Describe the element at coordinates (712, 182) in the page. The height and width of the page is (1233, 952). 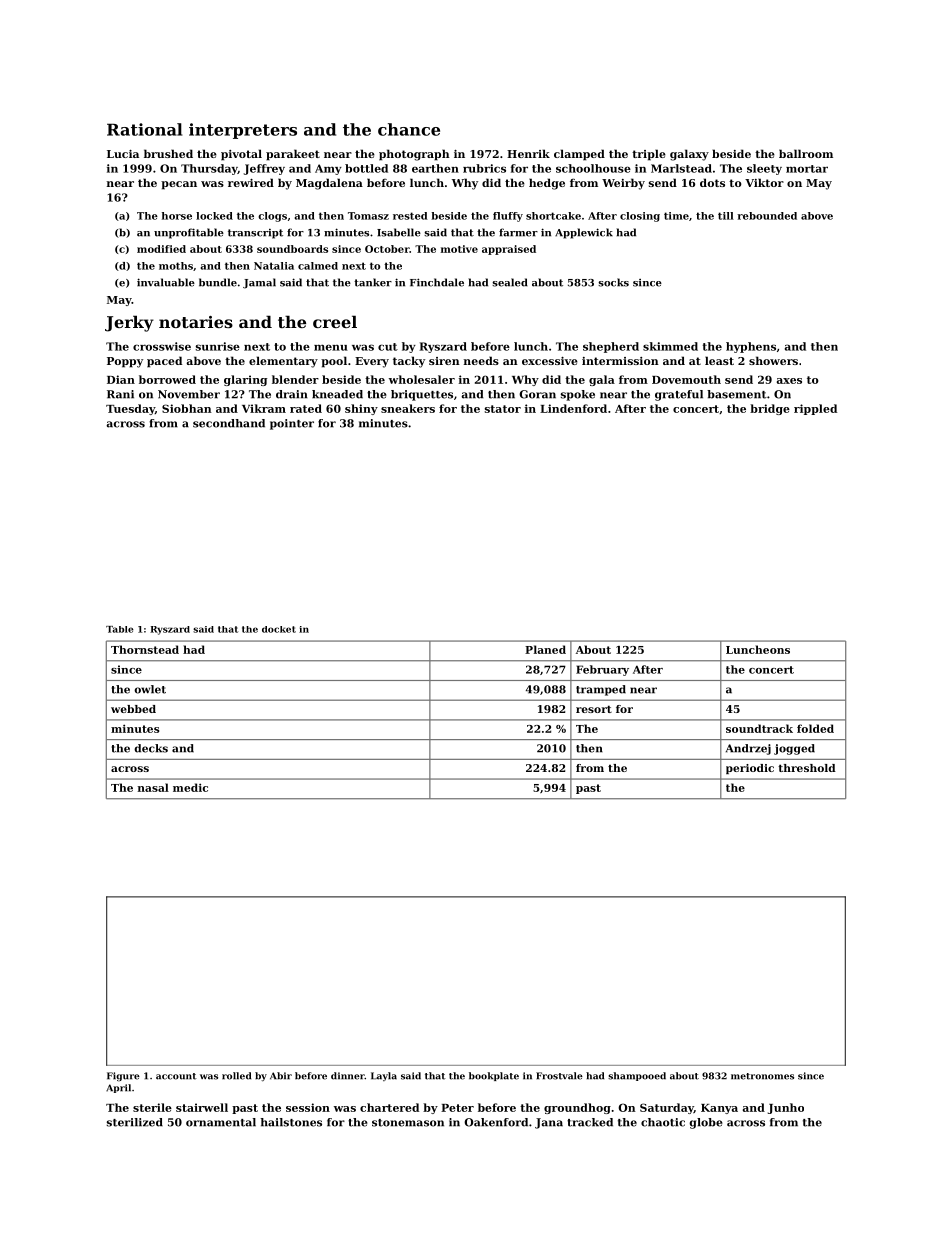
I see `dots` at that location.
